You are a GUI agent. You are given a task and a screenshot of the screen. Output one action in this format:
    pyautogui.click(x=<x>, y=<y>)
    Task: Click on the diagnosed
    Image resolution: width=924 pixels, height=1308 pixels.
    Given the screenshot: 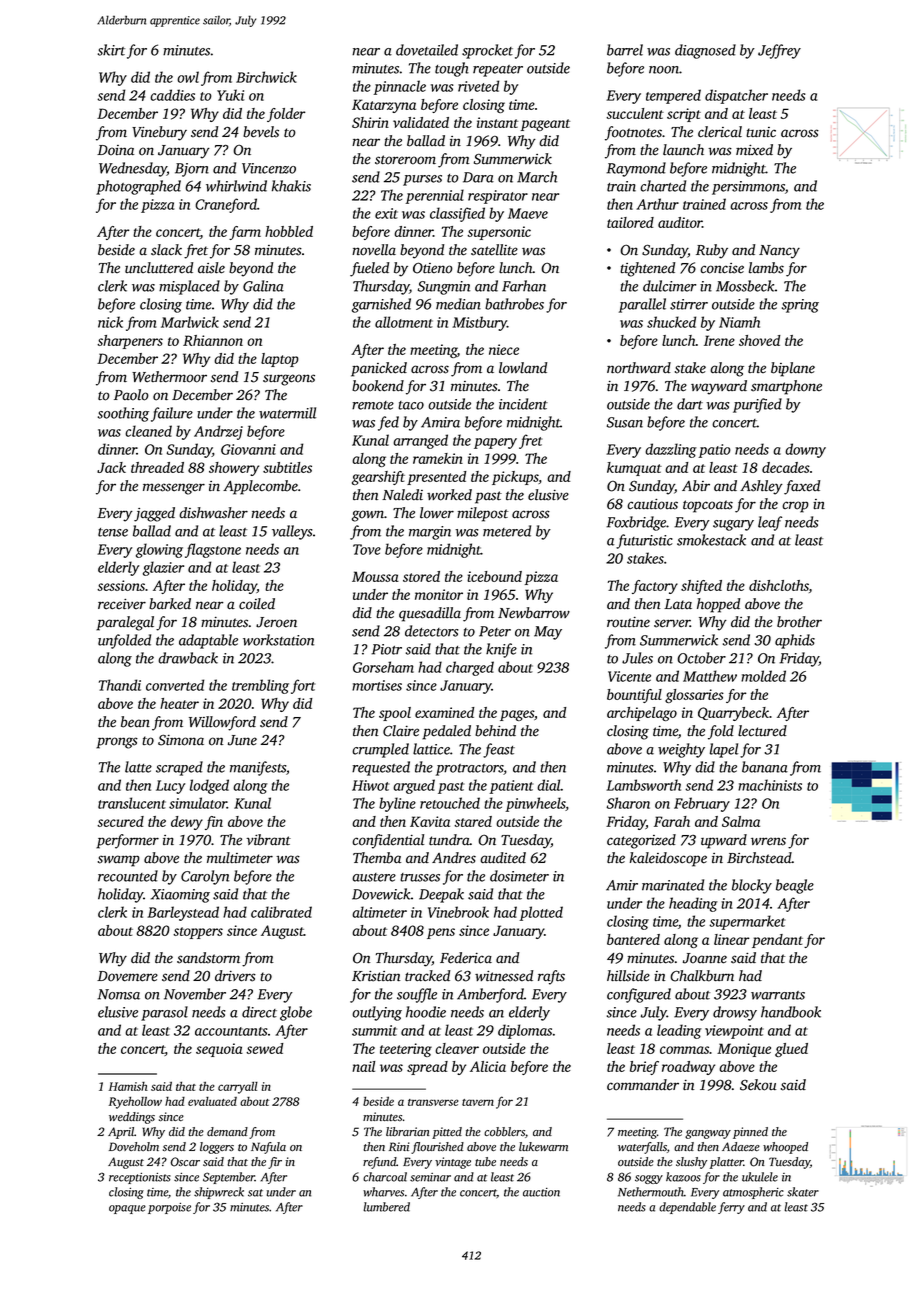 What is the action you would take?
    pyautogui.click(x=705, y=51)
